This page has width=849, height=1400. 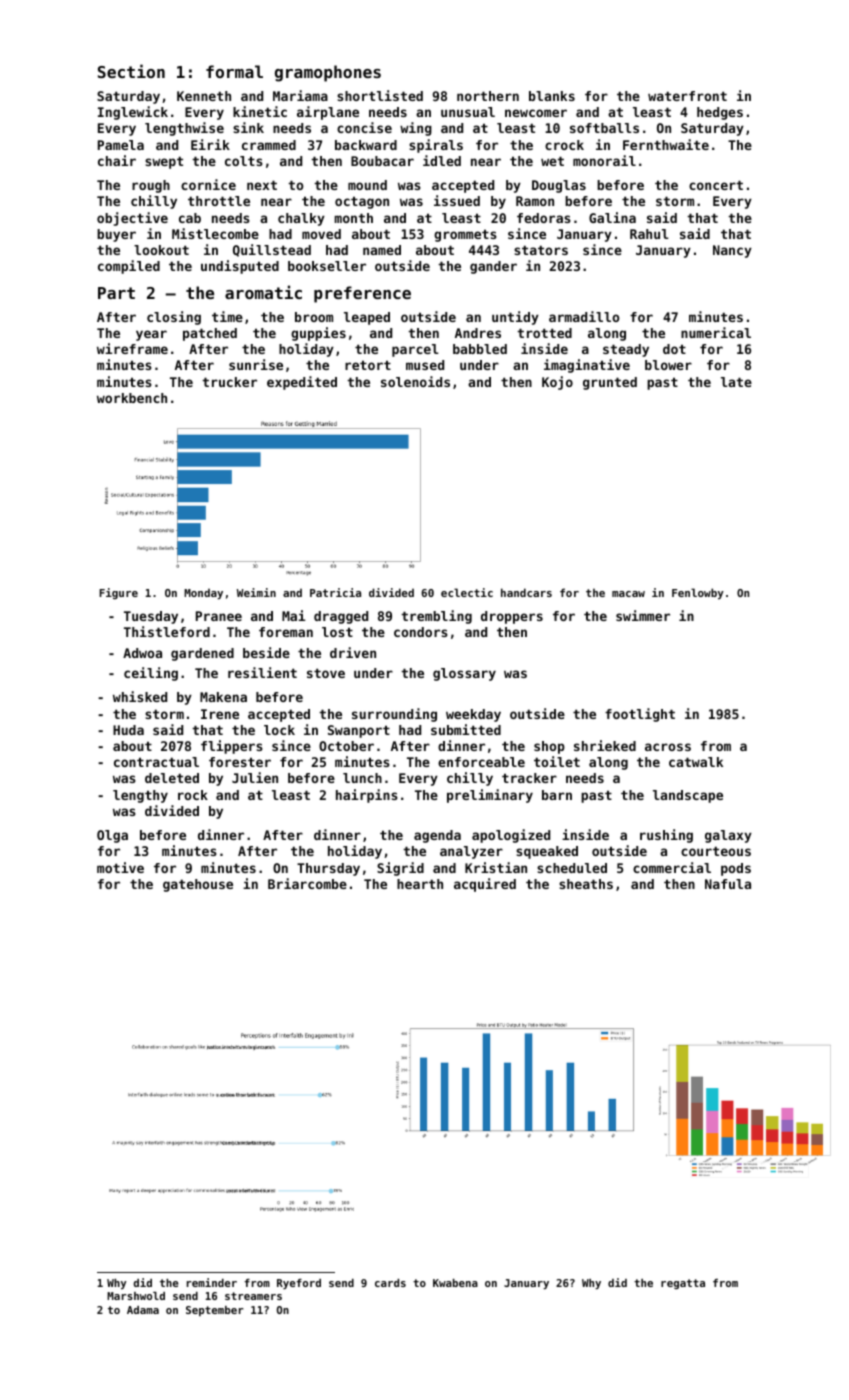 What do you see at coordinates (299, 1284) in the page?
I see `Ryeford` at bounding box center [299, 1284].
